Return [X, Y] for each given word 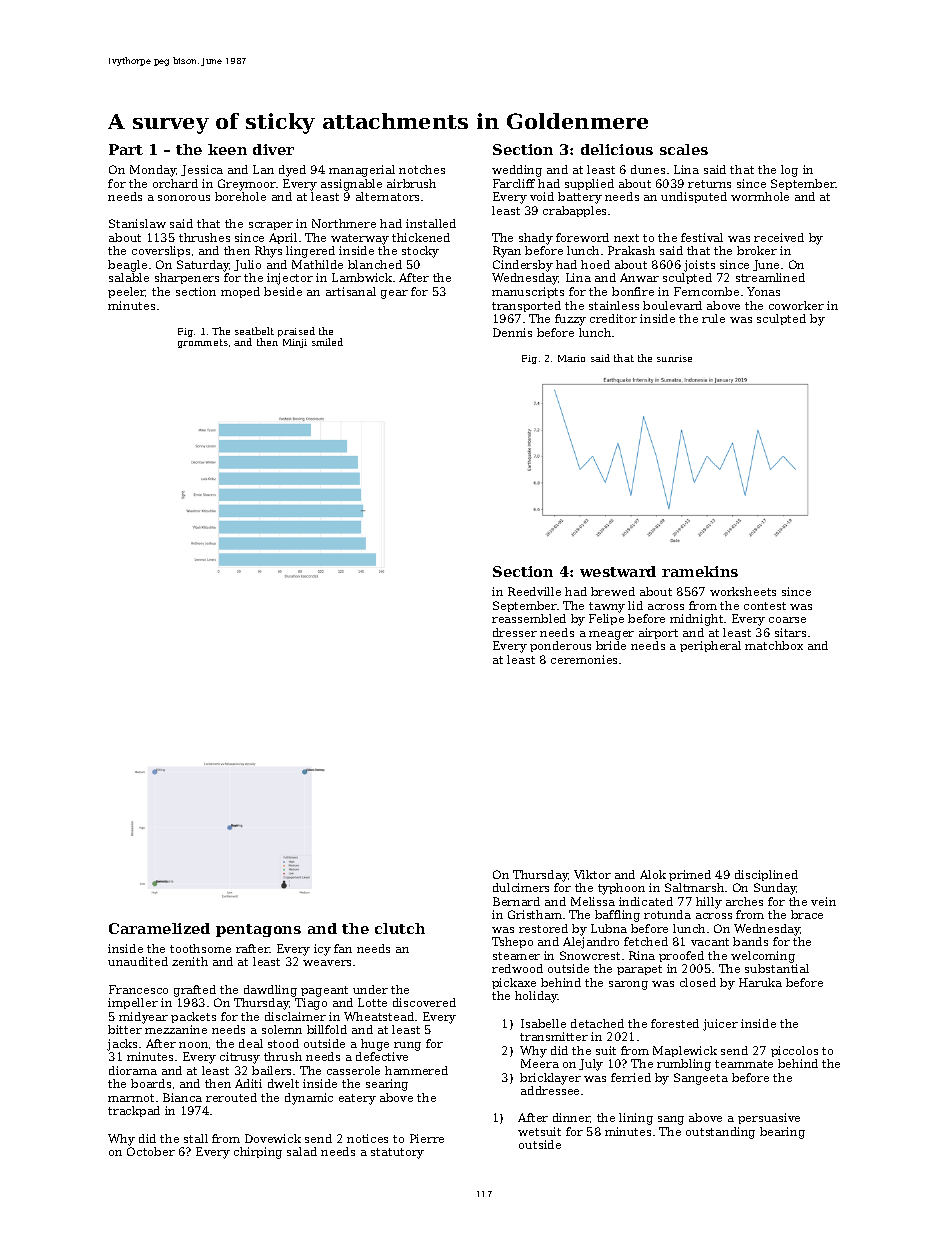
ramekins [700, 571]
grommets [203, 343]
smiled [327, 342]
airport [658, 633]
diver [273, 149]
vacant [710, 942]
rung [407, 1046]
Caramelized [159, 928]
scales [684, 149]
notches [422, 169]
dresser [515, 632]
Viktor [592, 874]
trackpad [134, 1111]
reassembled [529, 618]
